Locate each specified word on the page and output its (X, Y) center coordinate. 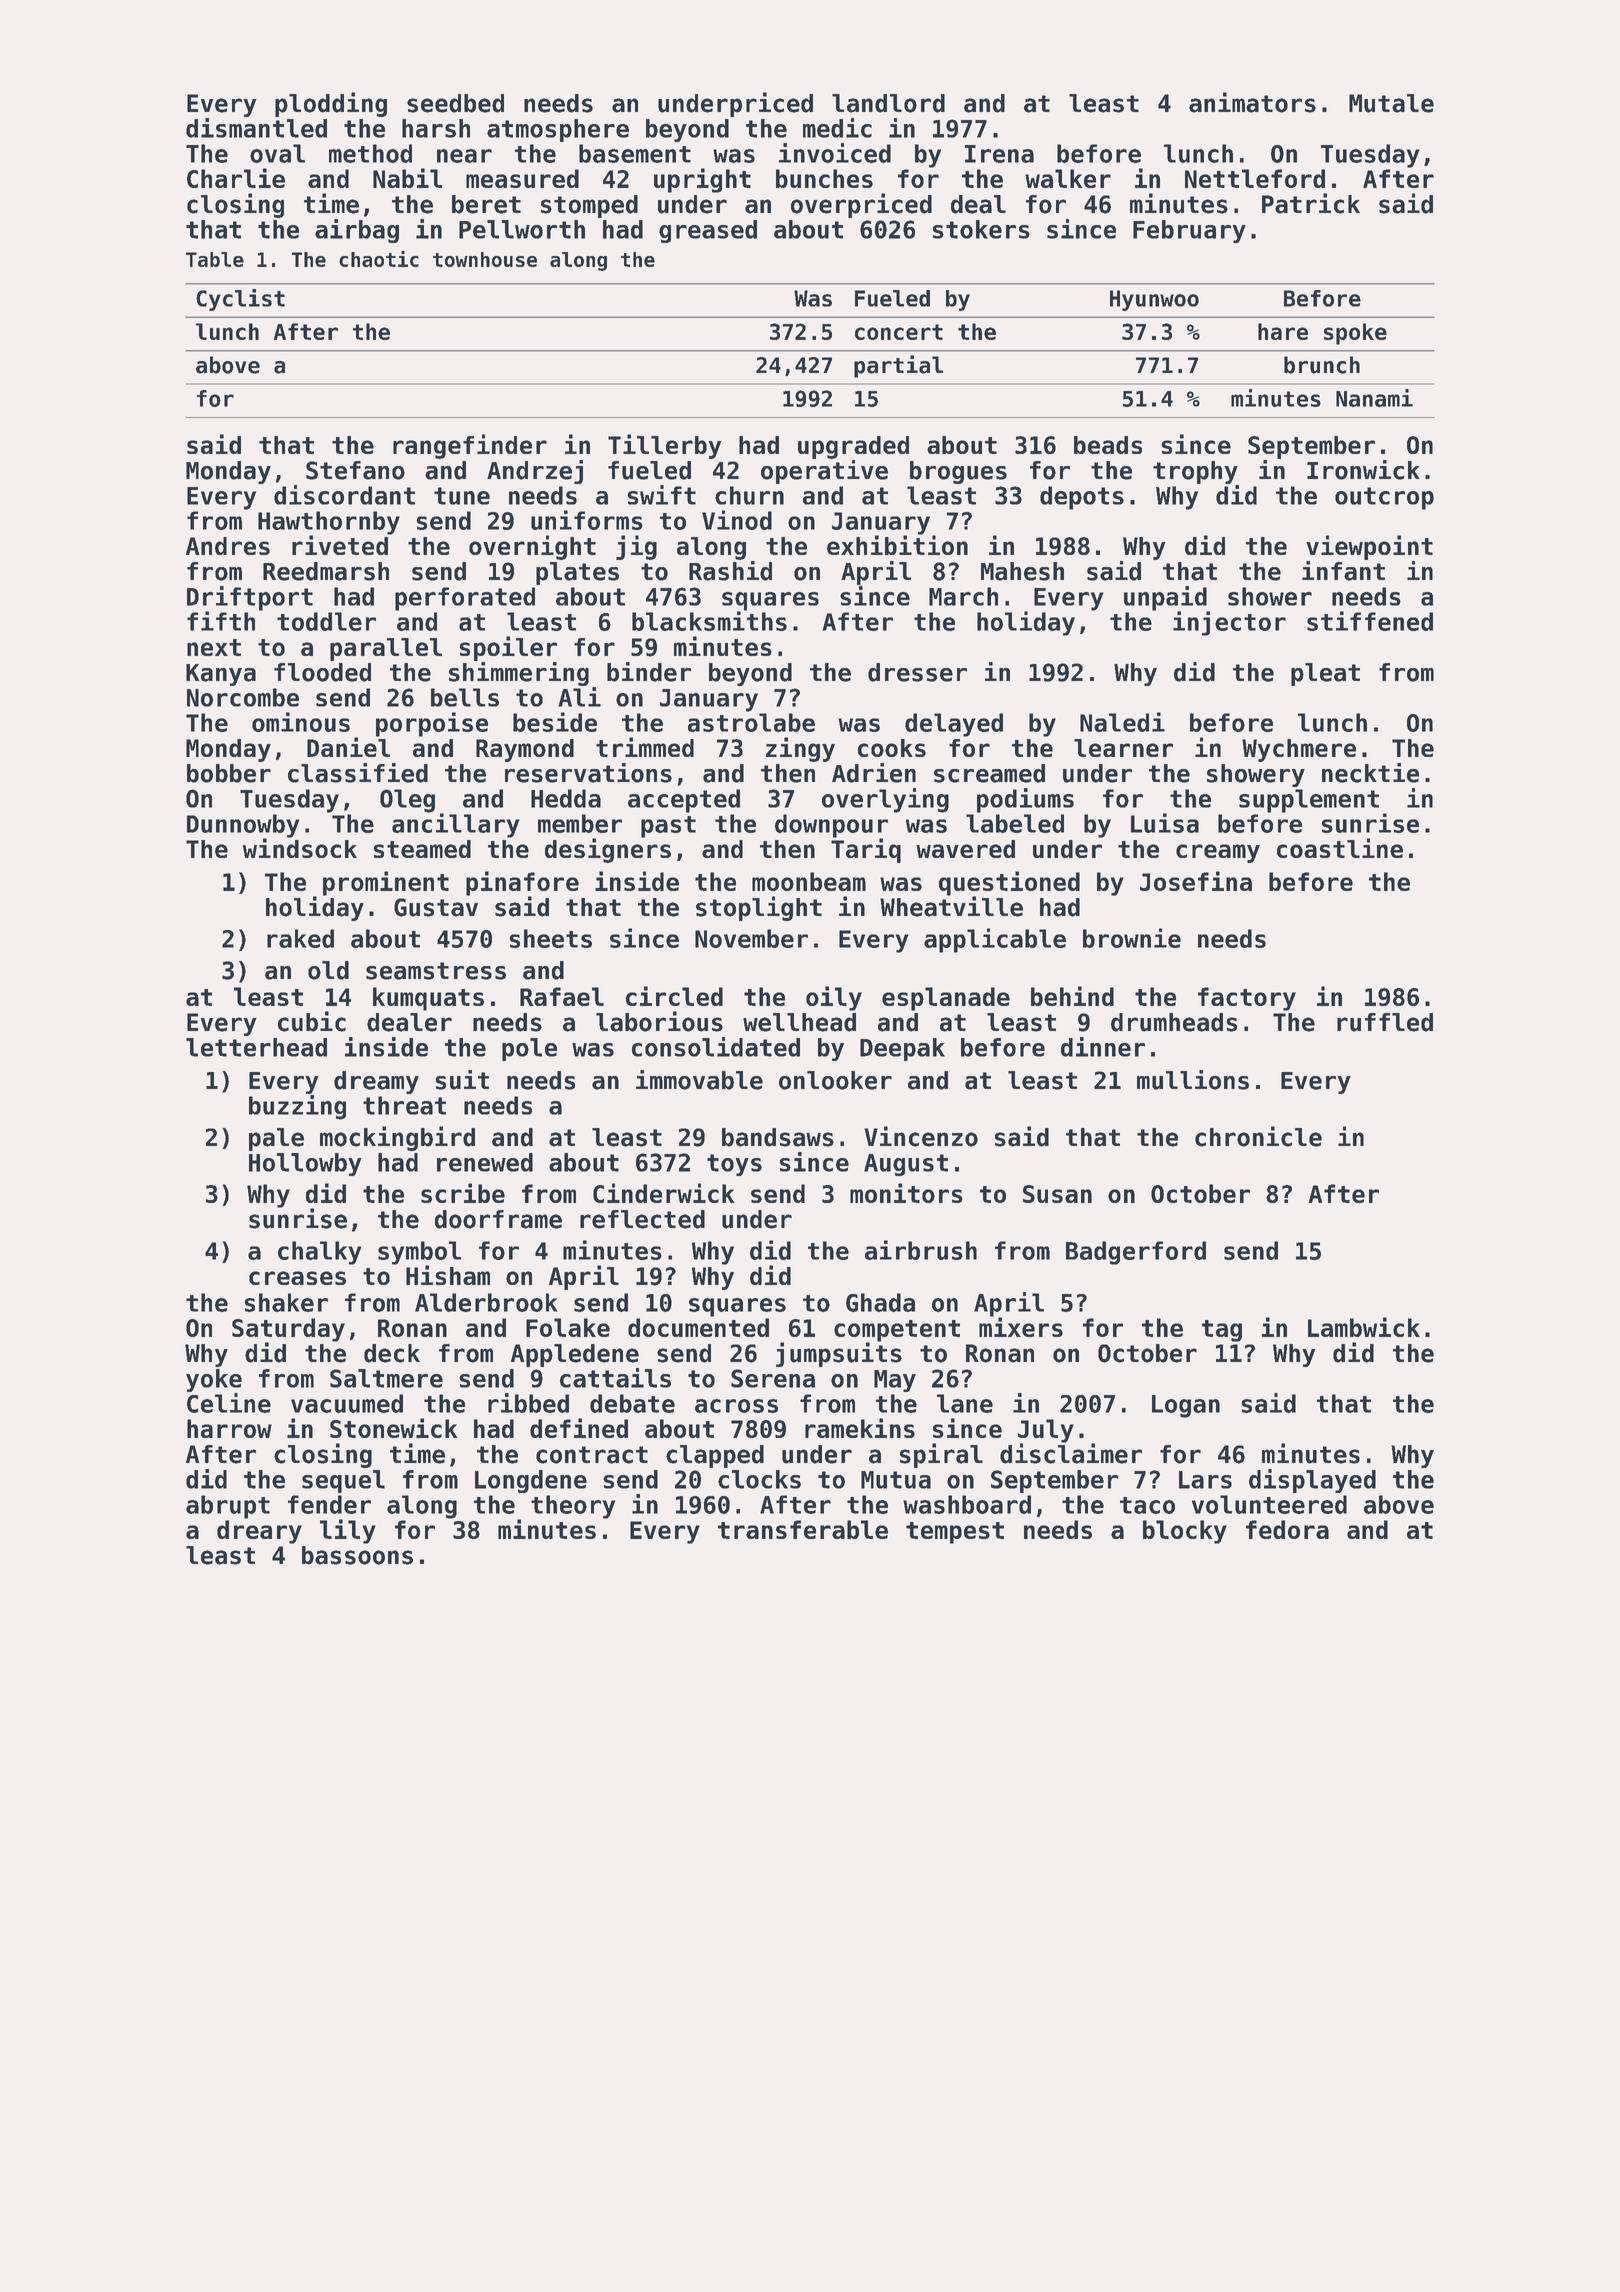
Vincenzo (921, 1136)
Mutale (1391, 103)
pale (276, 1139)
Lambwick (1364, 1327)
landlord (888, 103)
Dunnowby (243, 826)
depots (1082, 498)
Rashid (730, 571)
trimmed (645, 747)
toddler (326, 621)
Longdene (531, 1481)
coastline (1340, 848)
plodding (331, 104)
